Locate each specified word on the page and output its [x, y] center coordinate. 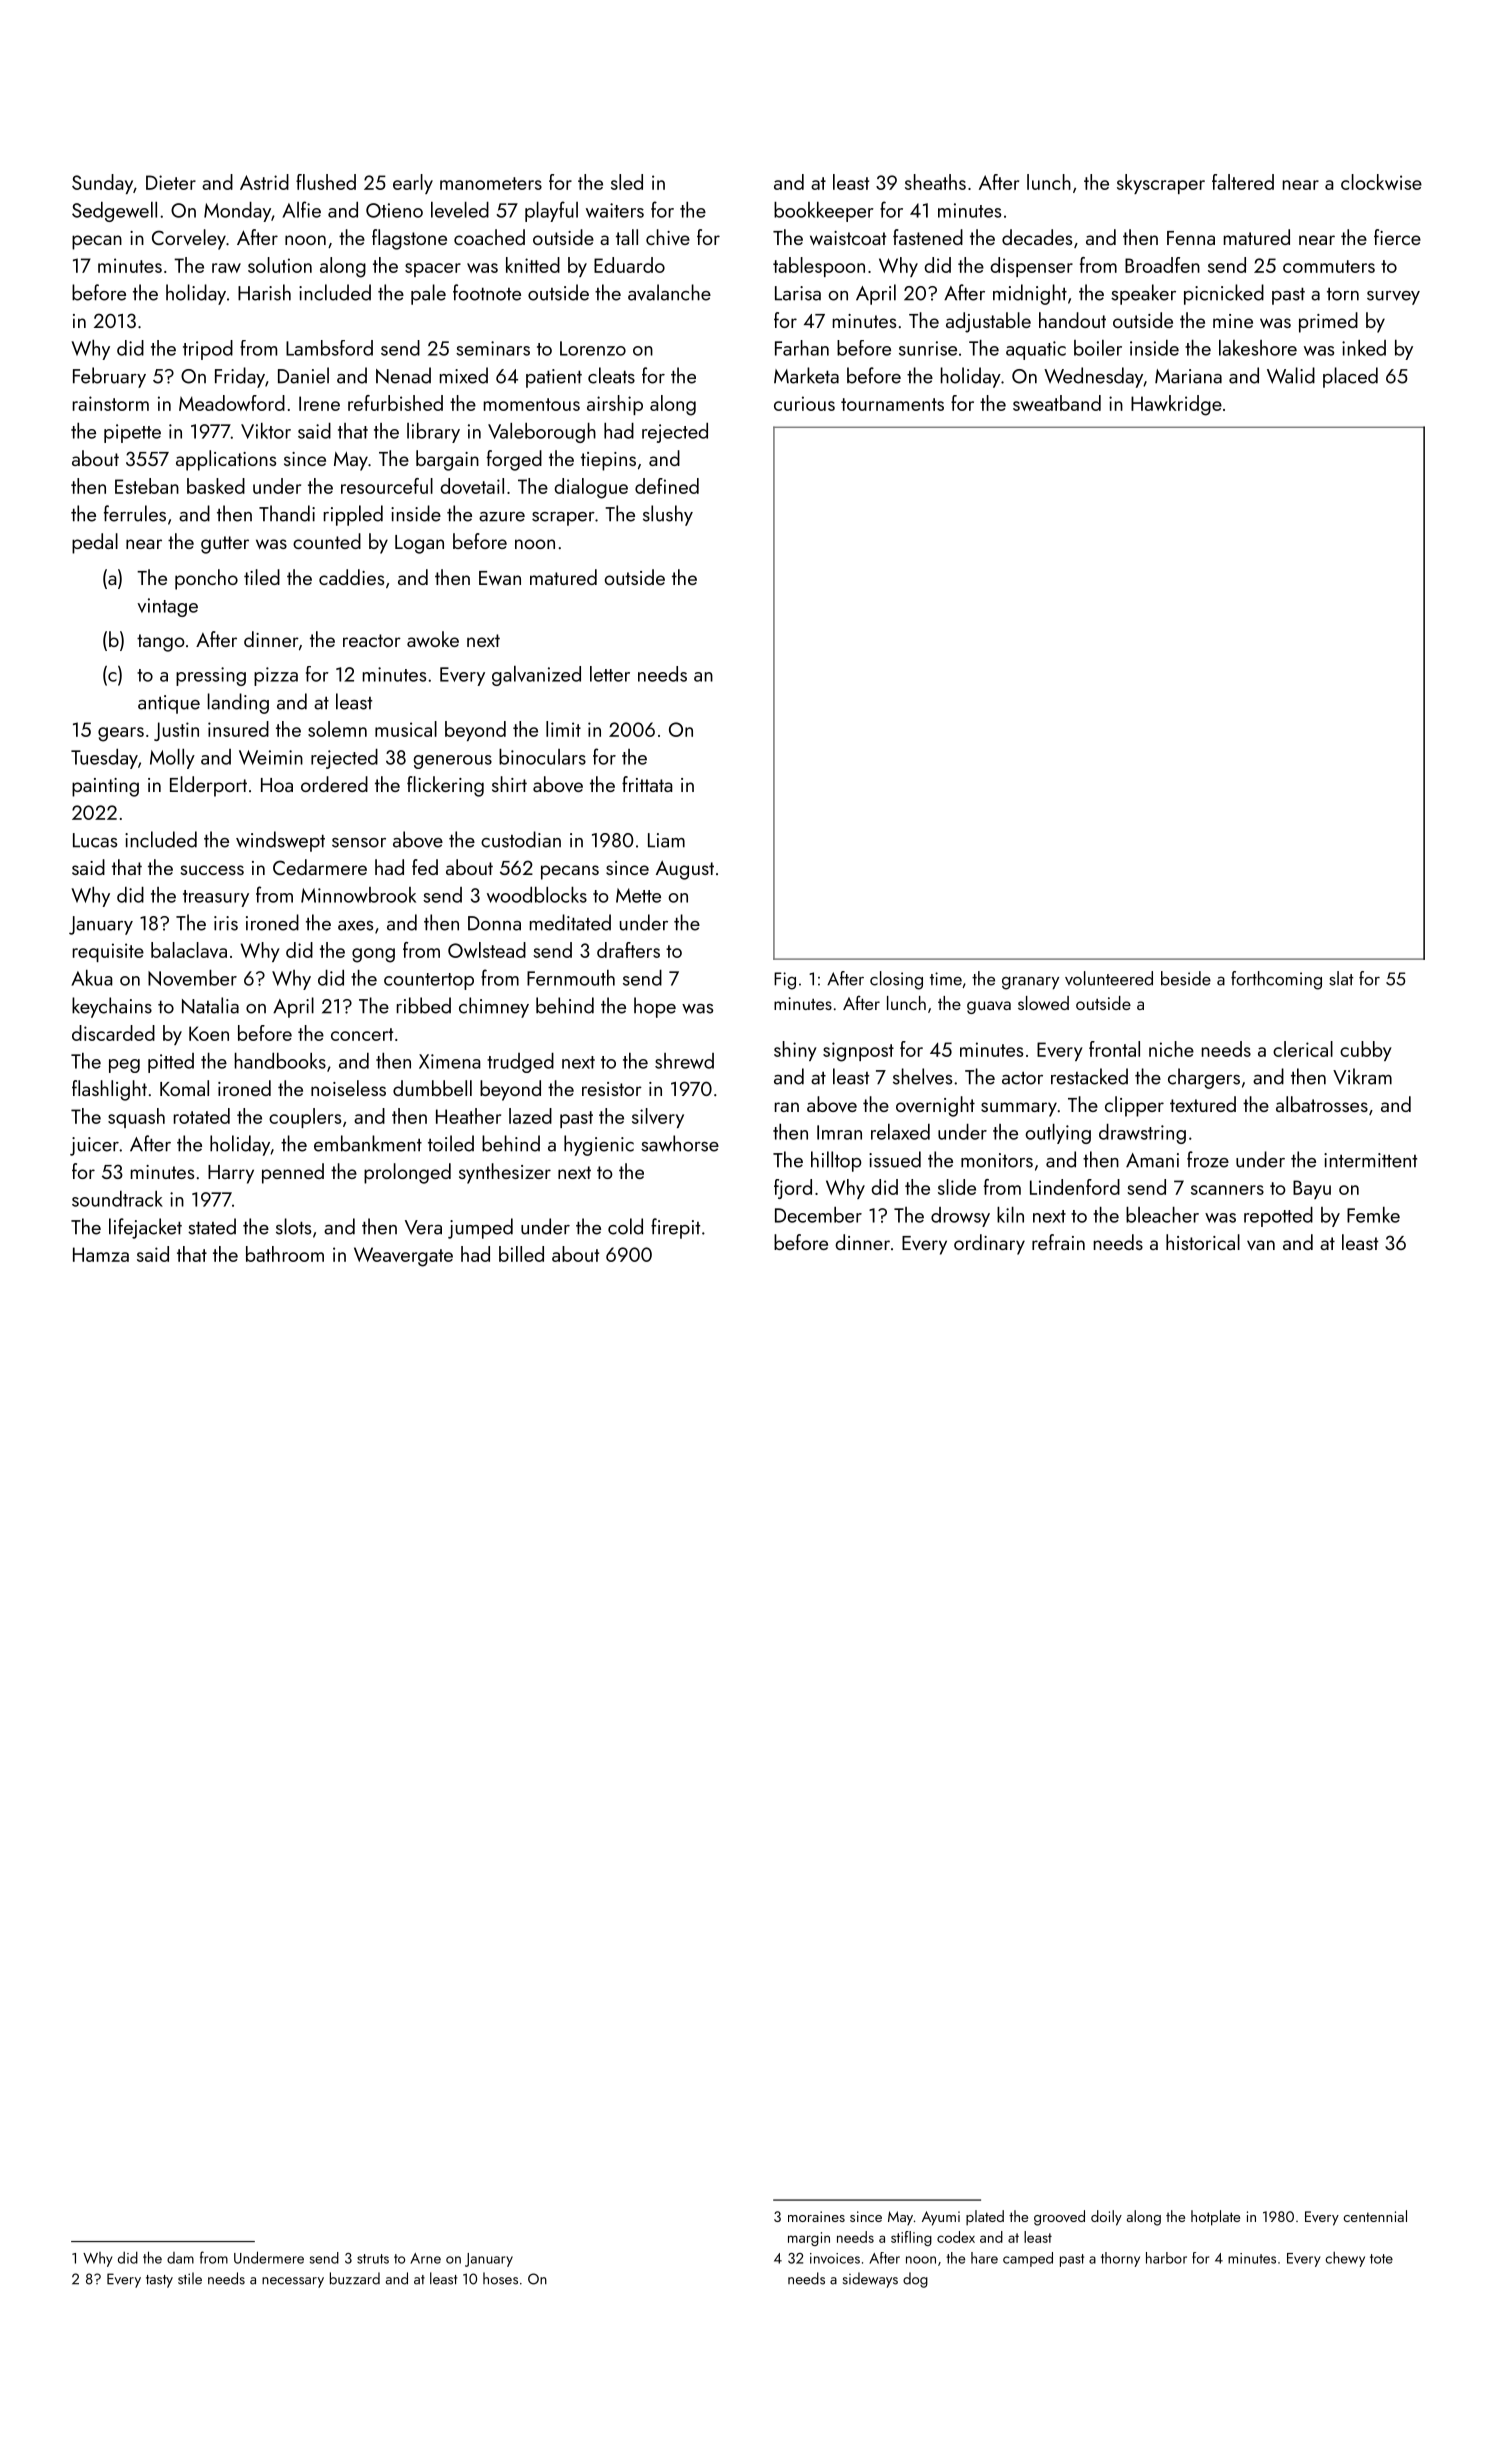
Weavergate [403, 1257]
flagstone [409, 239]
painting [105, 787]
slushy [668, 515]
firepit [675, 1228]
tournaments [892, 404]
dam [180, 2258]
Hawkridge [1176, 405]
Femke [1373, 1215]
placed [1350, 377]
